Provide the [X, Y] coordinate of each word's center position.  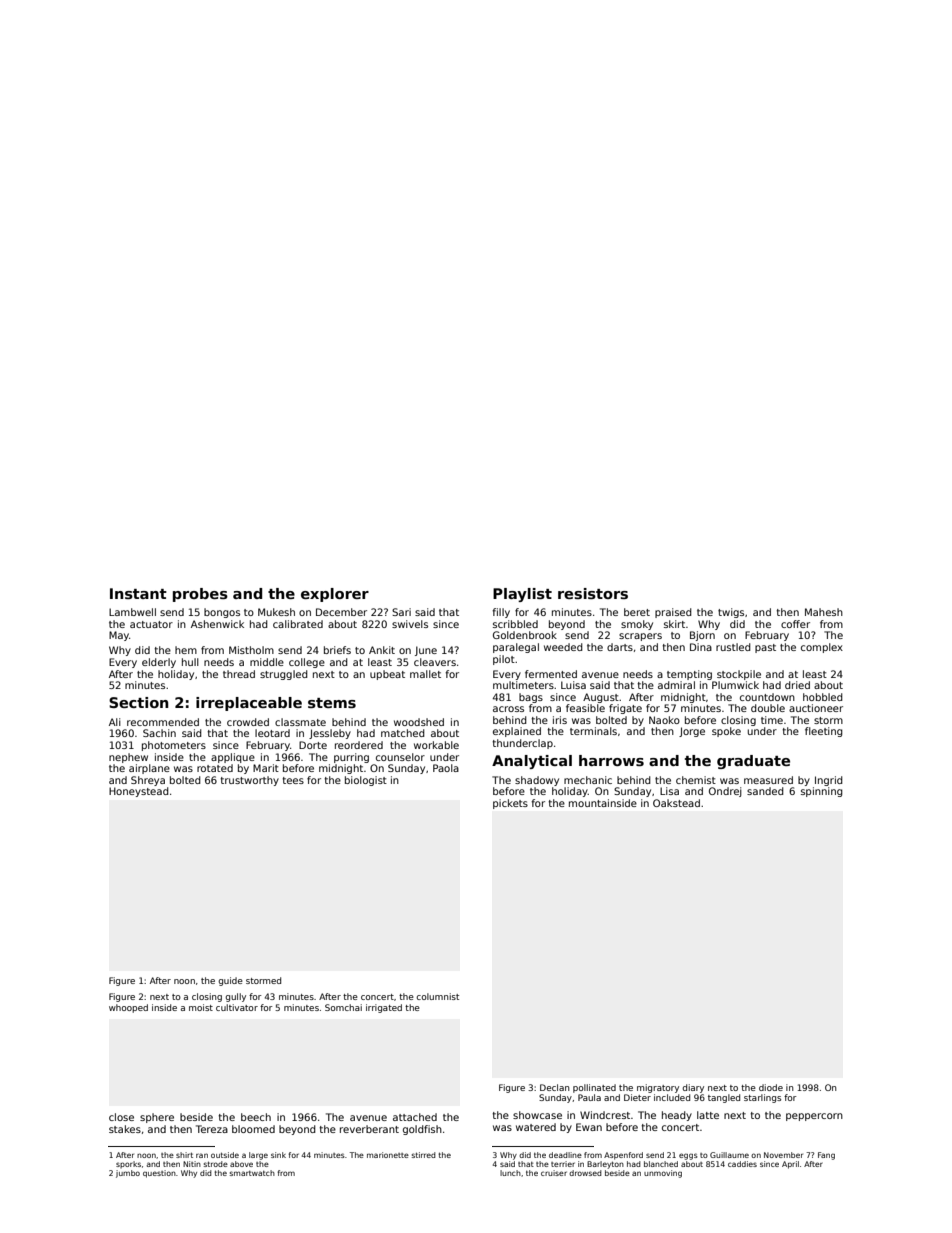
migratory [658, 1088]
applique [233, 758]
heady [677, 1116]
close [121, 1117]
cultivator [237, 1007]
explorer [335, 595]
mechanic [588, 780]
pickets [510, 804]
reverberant [369, 1129]
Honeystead [139, 792]
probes [200, 595]
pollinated [594, 1088]
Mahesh [824, 612]
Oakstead [676, 803]
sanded [765, 791]
